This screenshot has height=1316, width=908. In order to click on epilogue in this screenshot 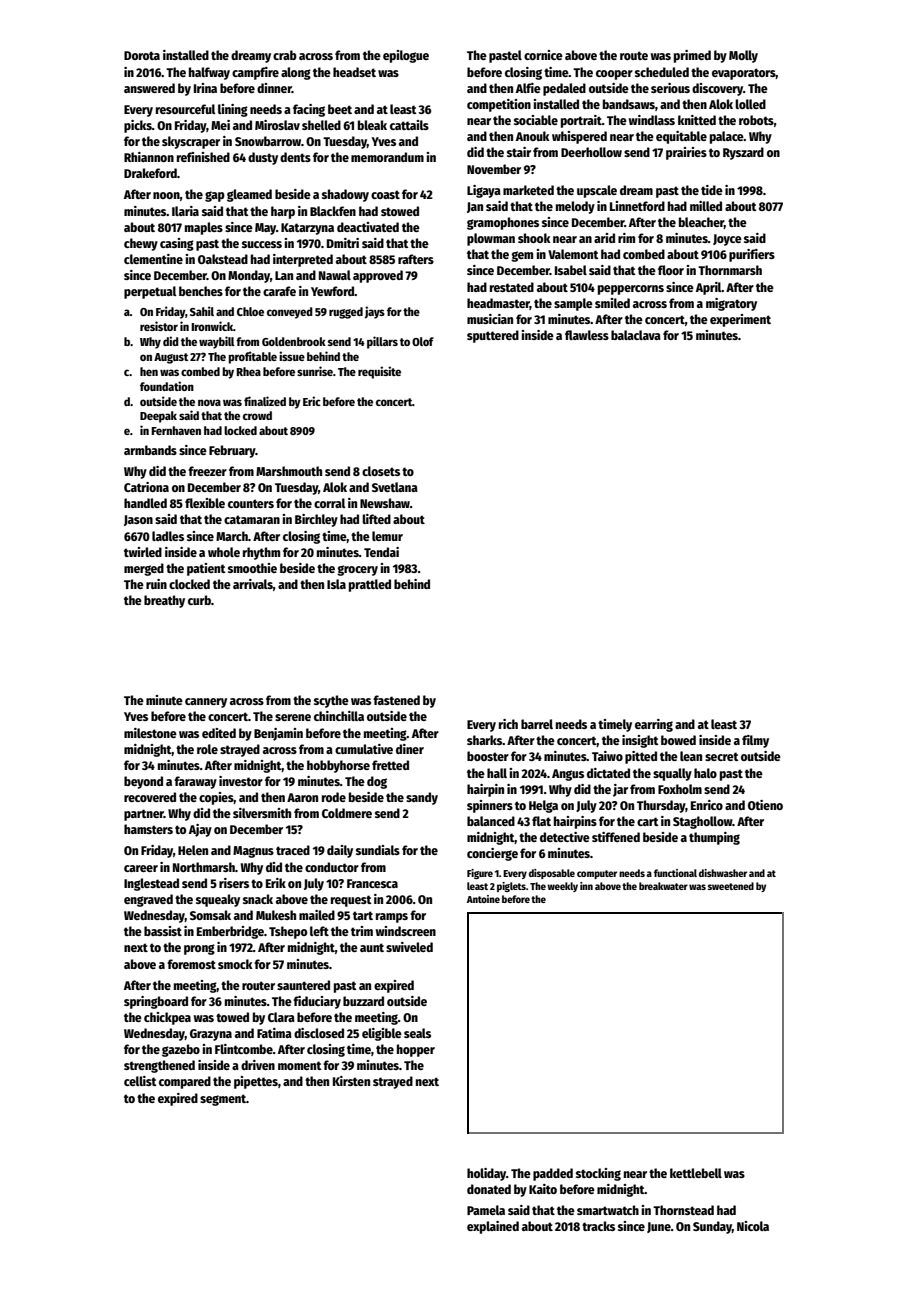, I will do `click(406, 56)`.
